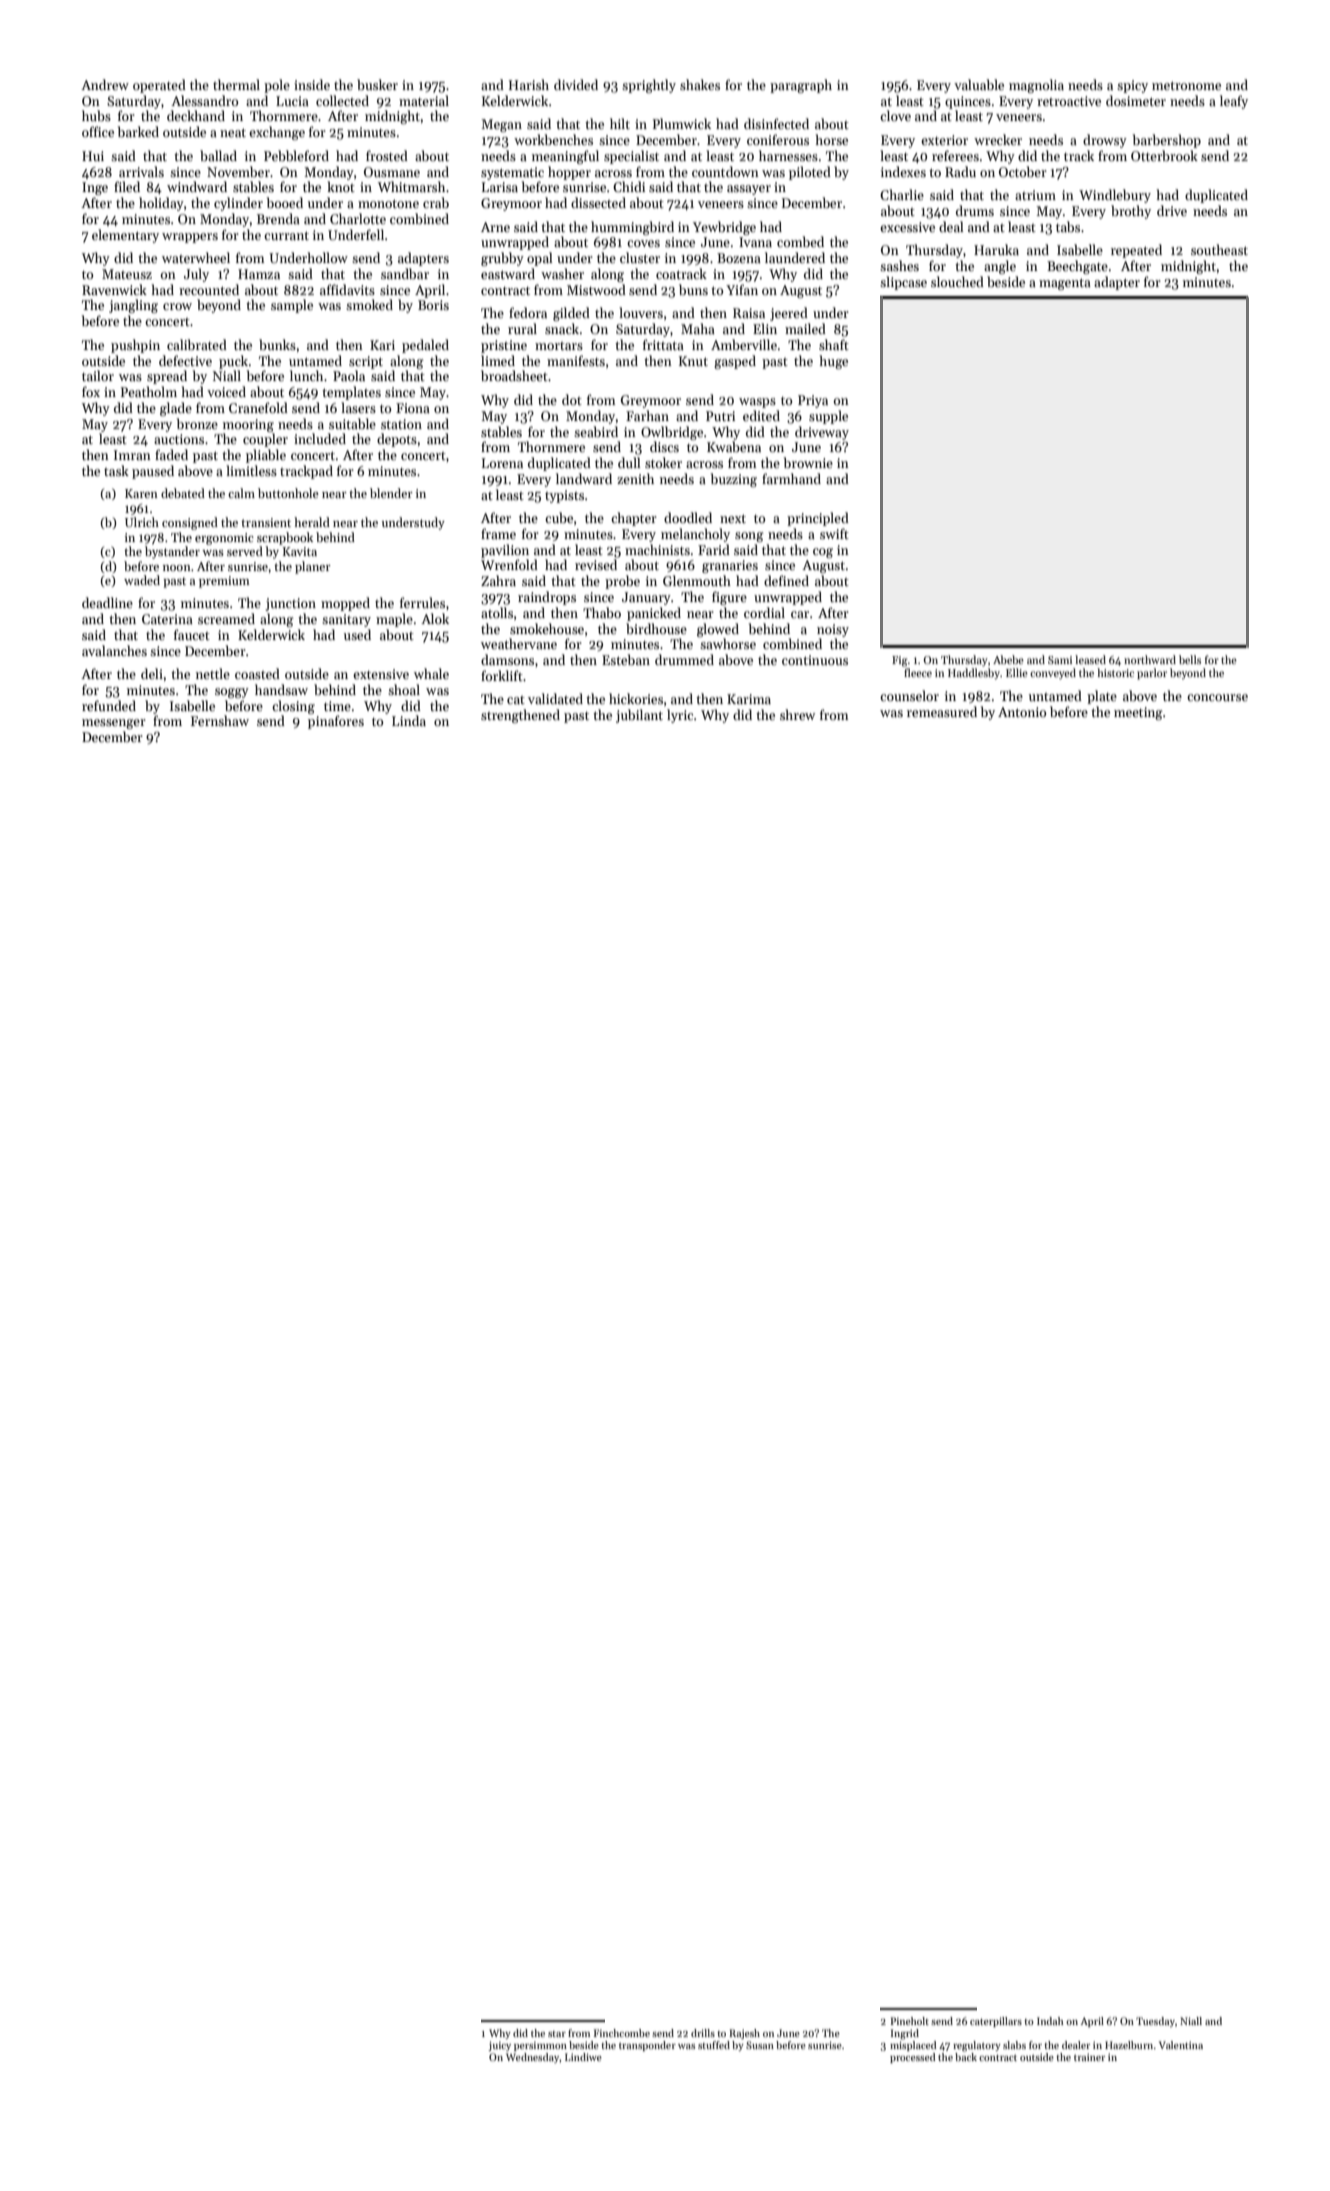  What do you see at coordinates (1023, 171) in the screenshot?
I see `October` at bounding box center [1023, 171].
